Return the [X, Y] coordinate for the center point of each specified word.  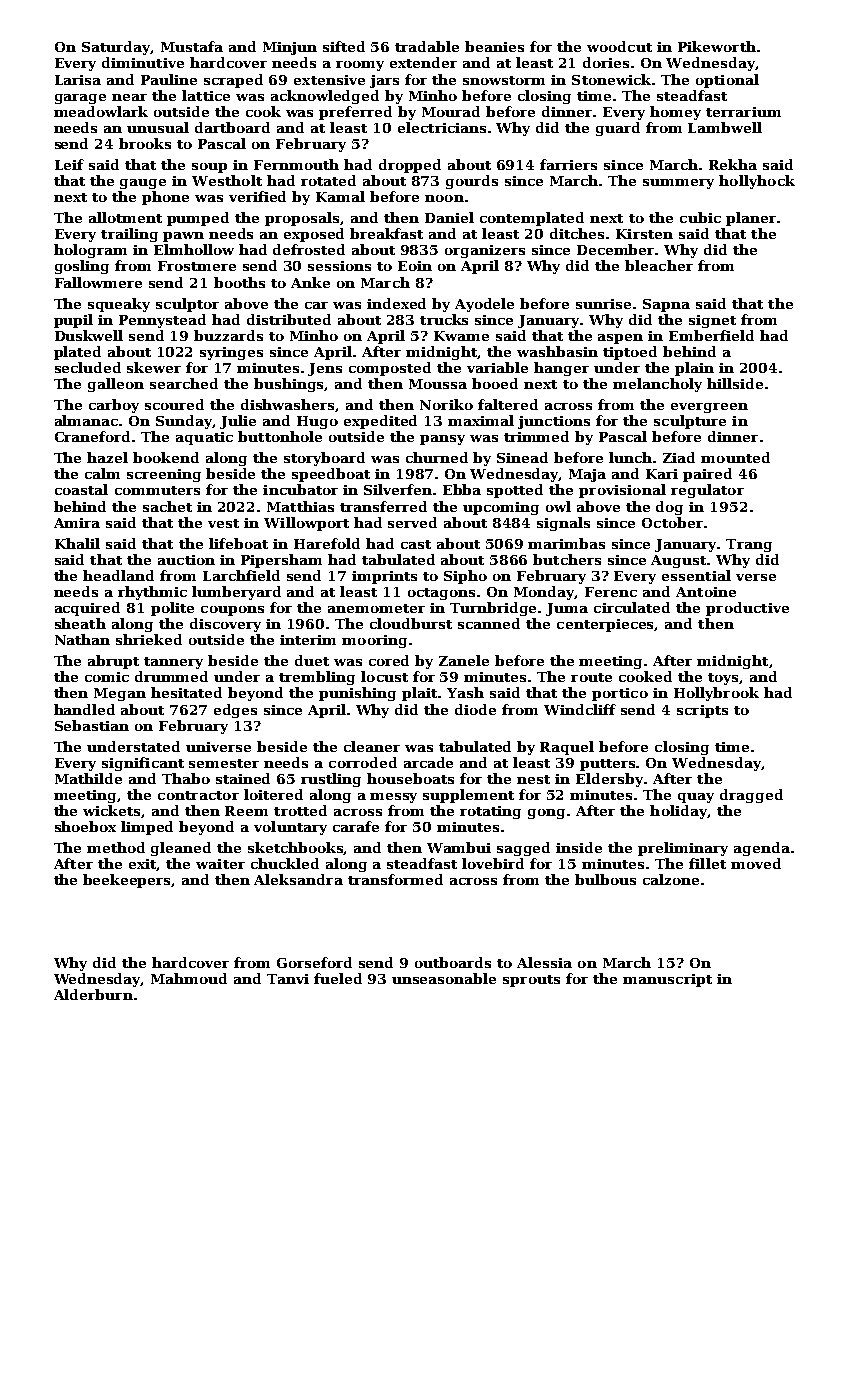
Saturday [116, 48]
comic [107, 677]
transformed [395, 879]
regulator [707, 491]
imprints [384, 577]
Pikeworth [717, 46]
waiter [220, 864]
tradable [427, 46]
